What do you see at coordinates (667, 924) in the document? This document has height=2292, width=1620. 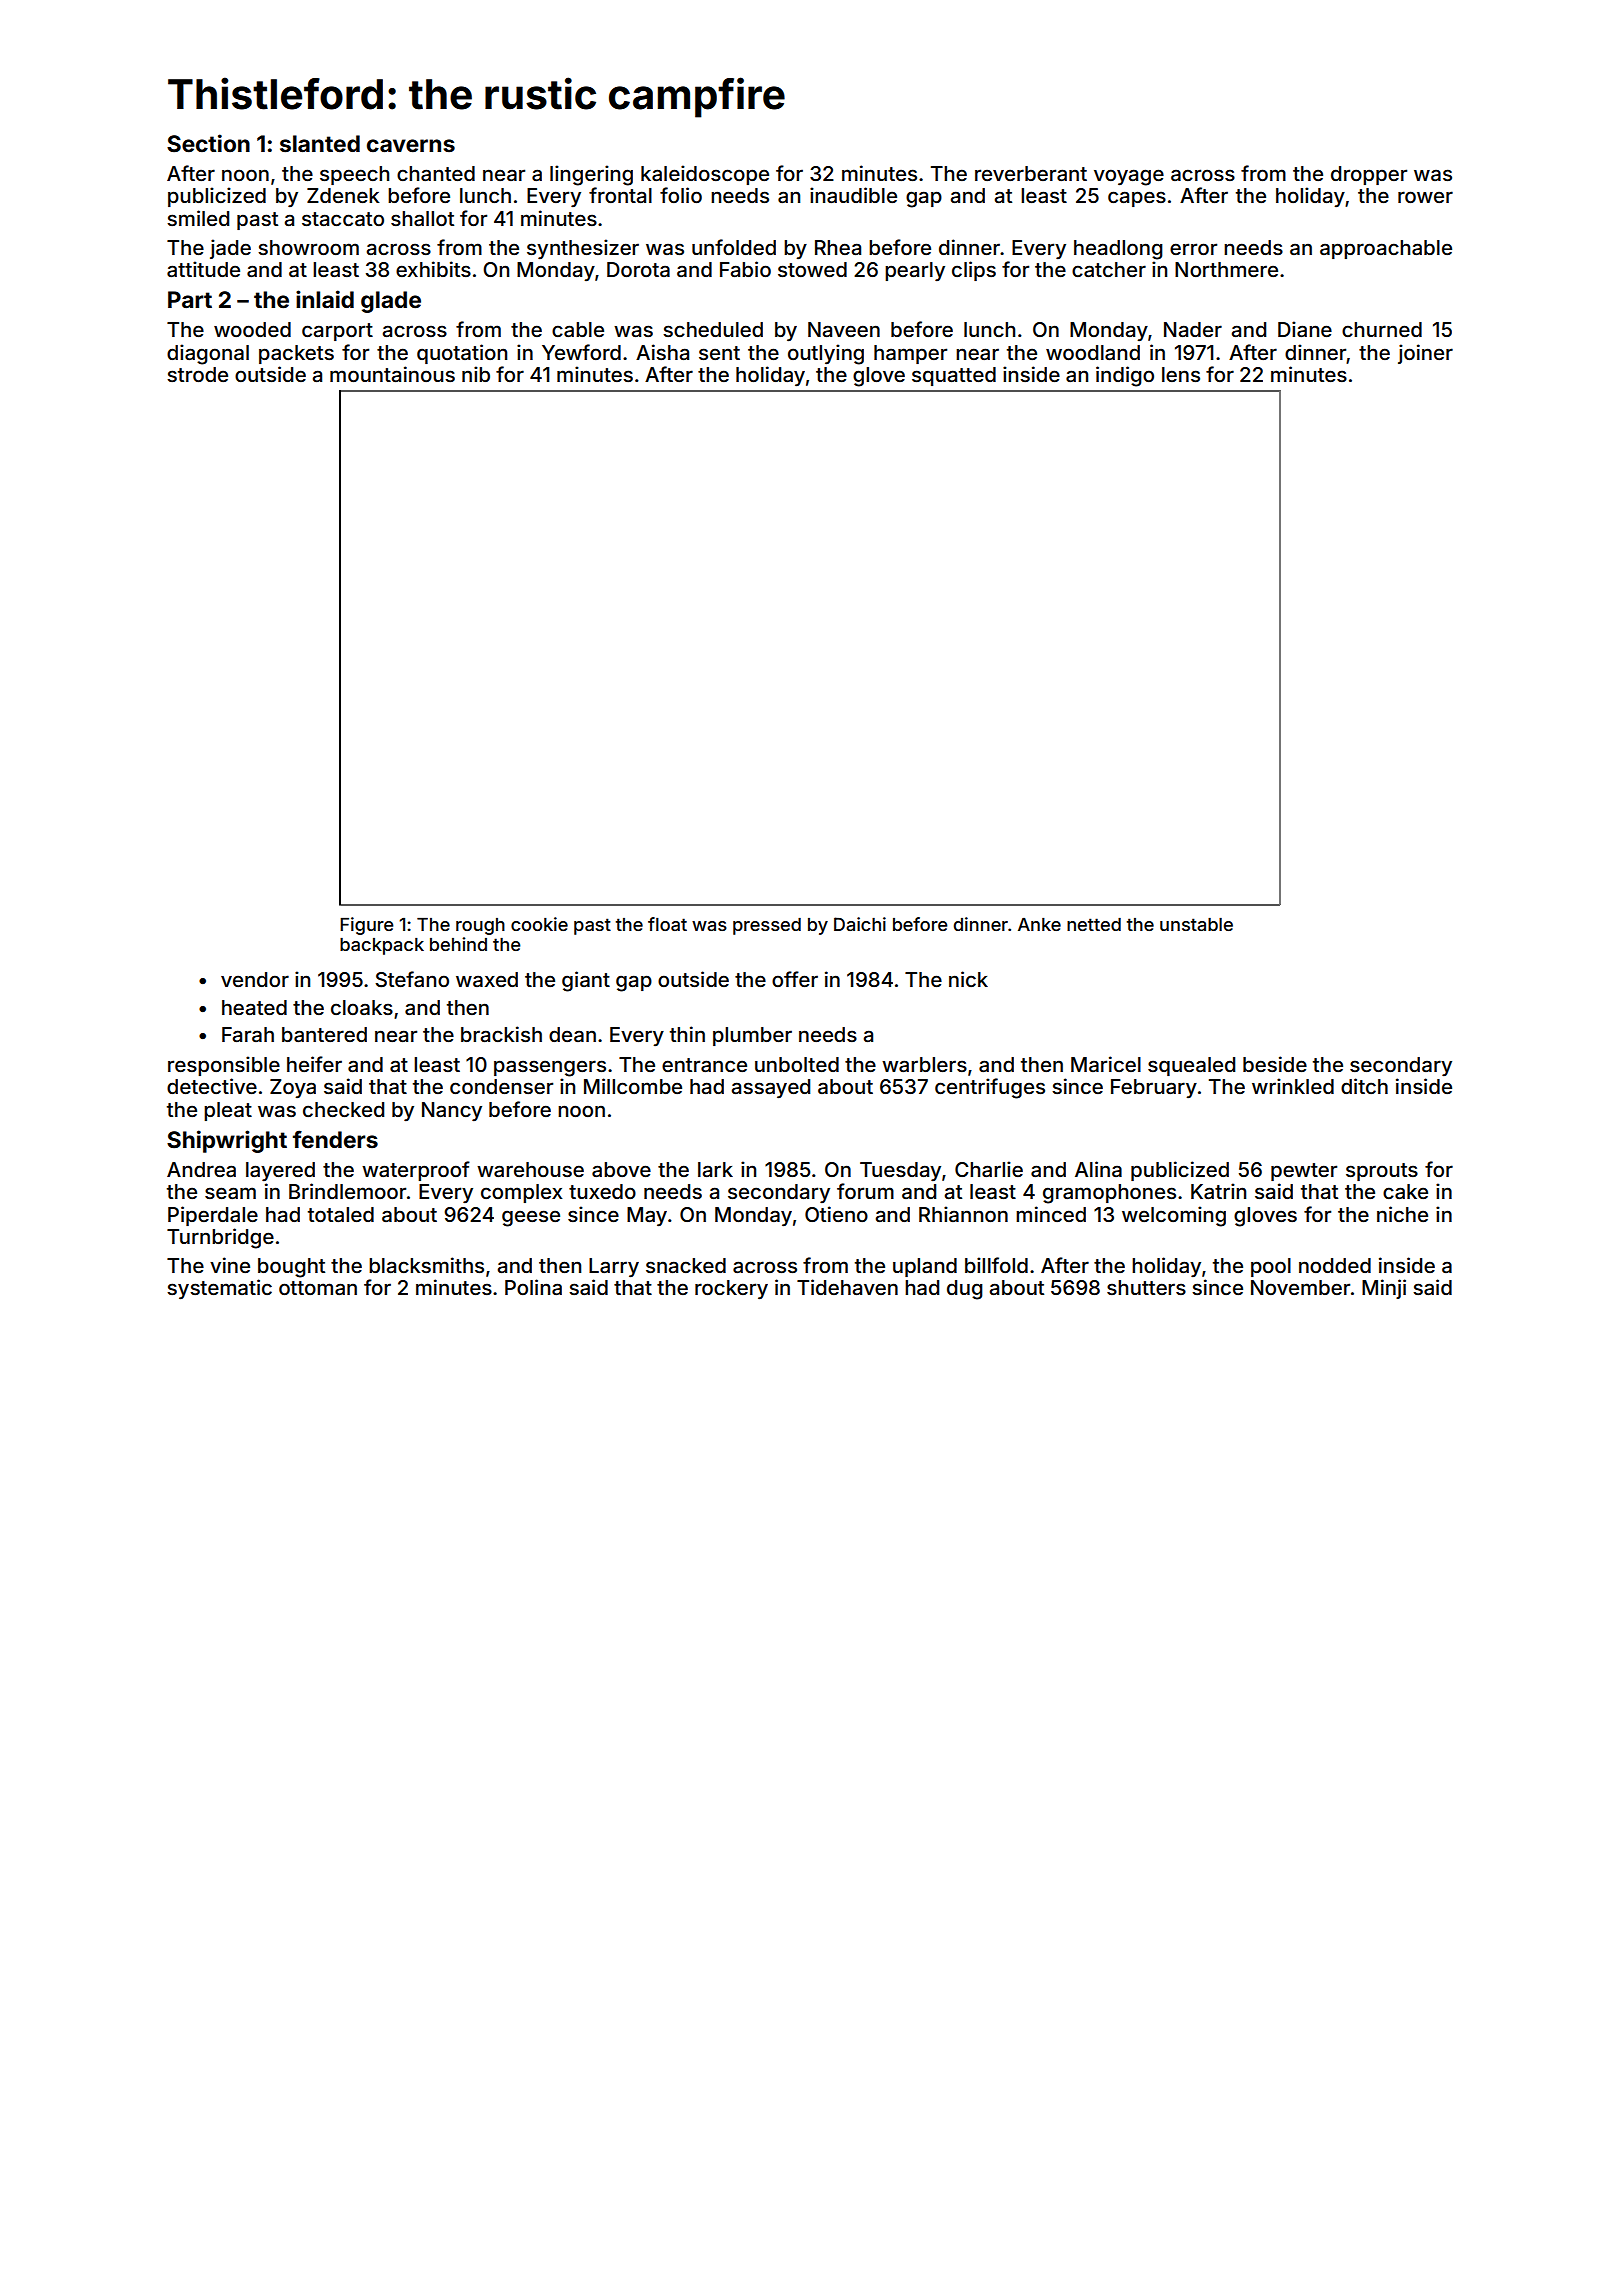 I see `float` at bounding box center [667, 924].
